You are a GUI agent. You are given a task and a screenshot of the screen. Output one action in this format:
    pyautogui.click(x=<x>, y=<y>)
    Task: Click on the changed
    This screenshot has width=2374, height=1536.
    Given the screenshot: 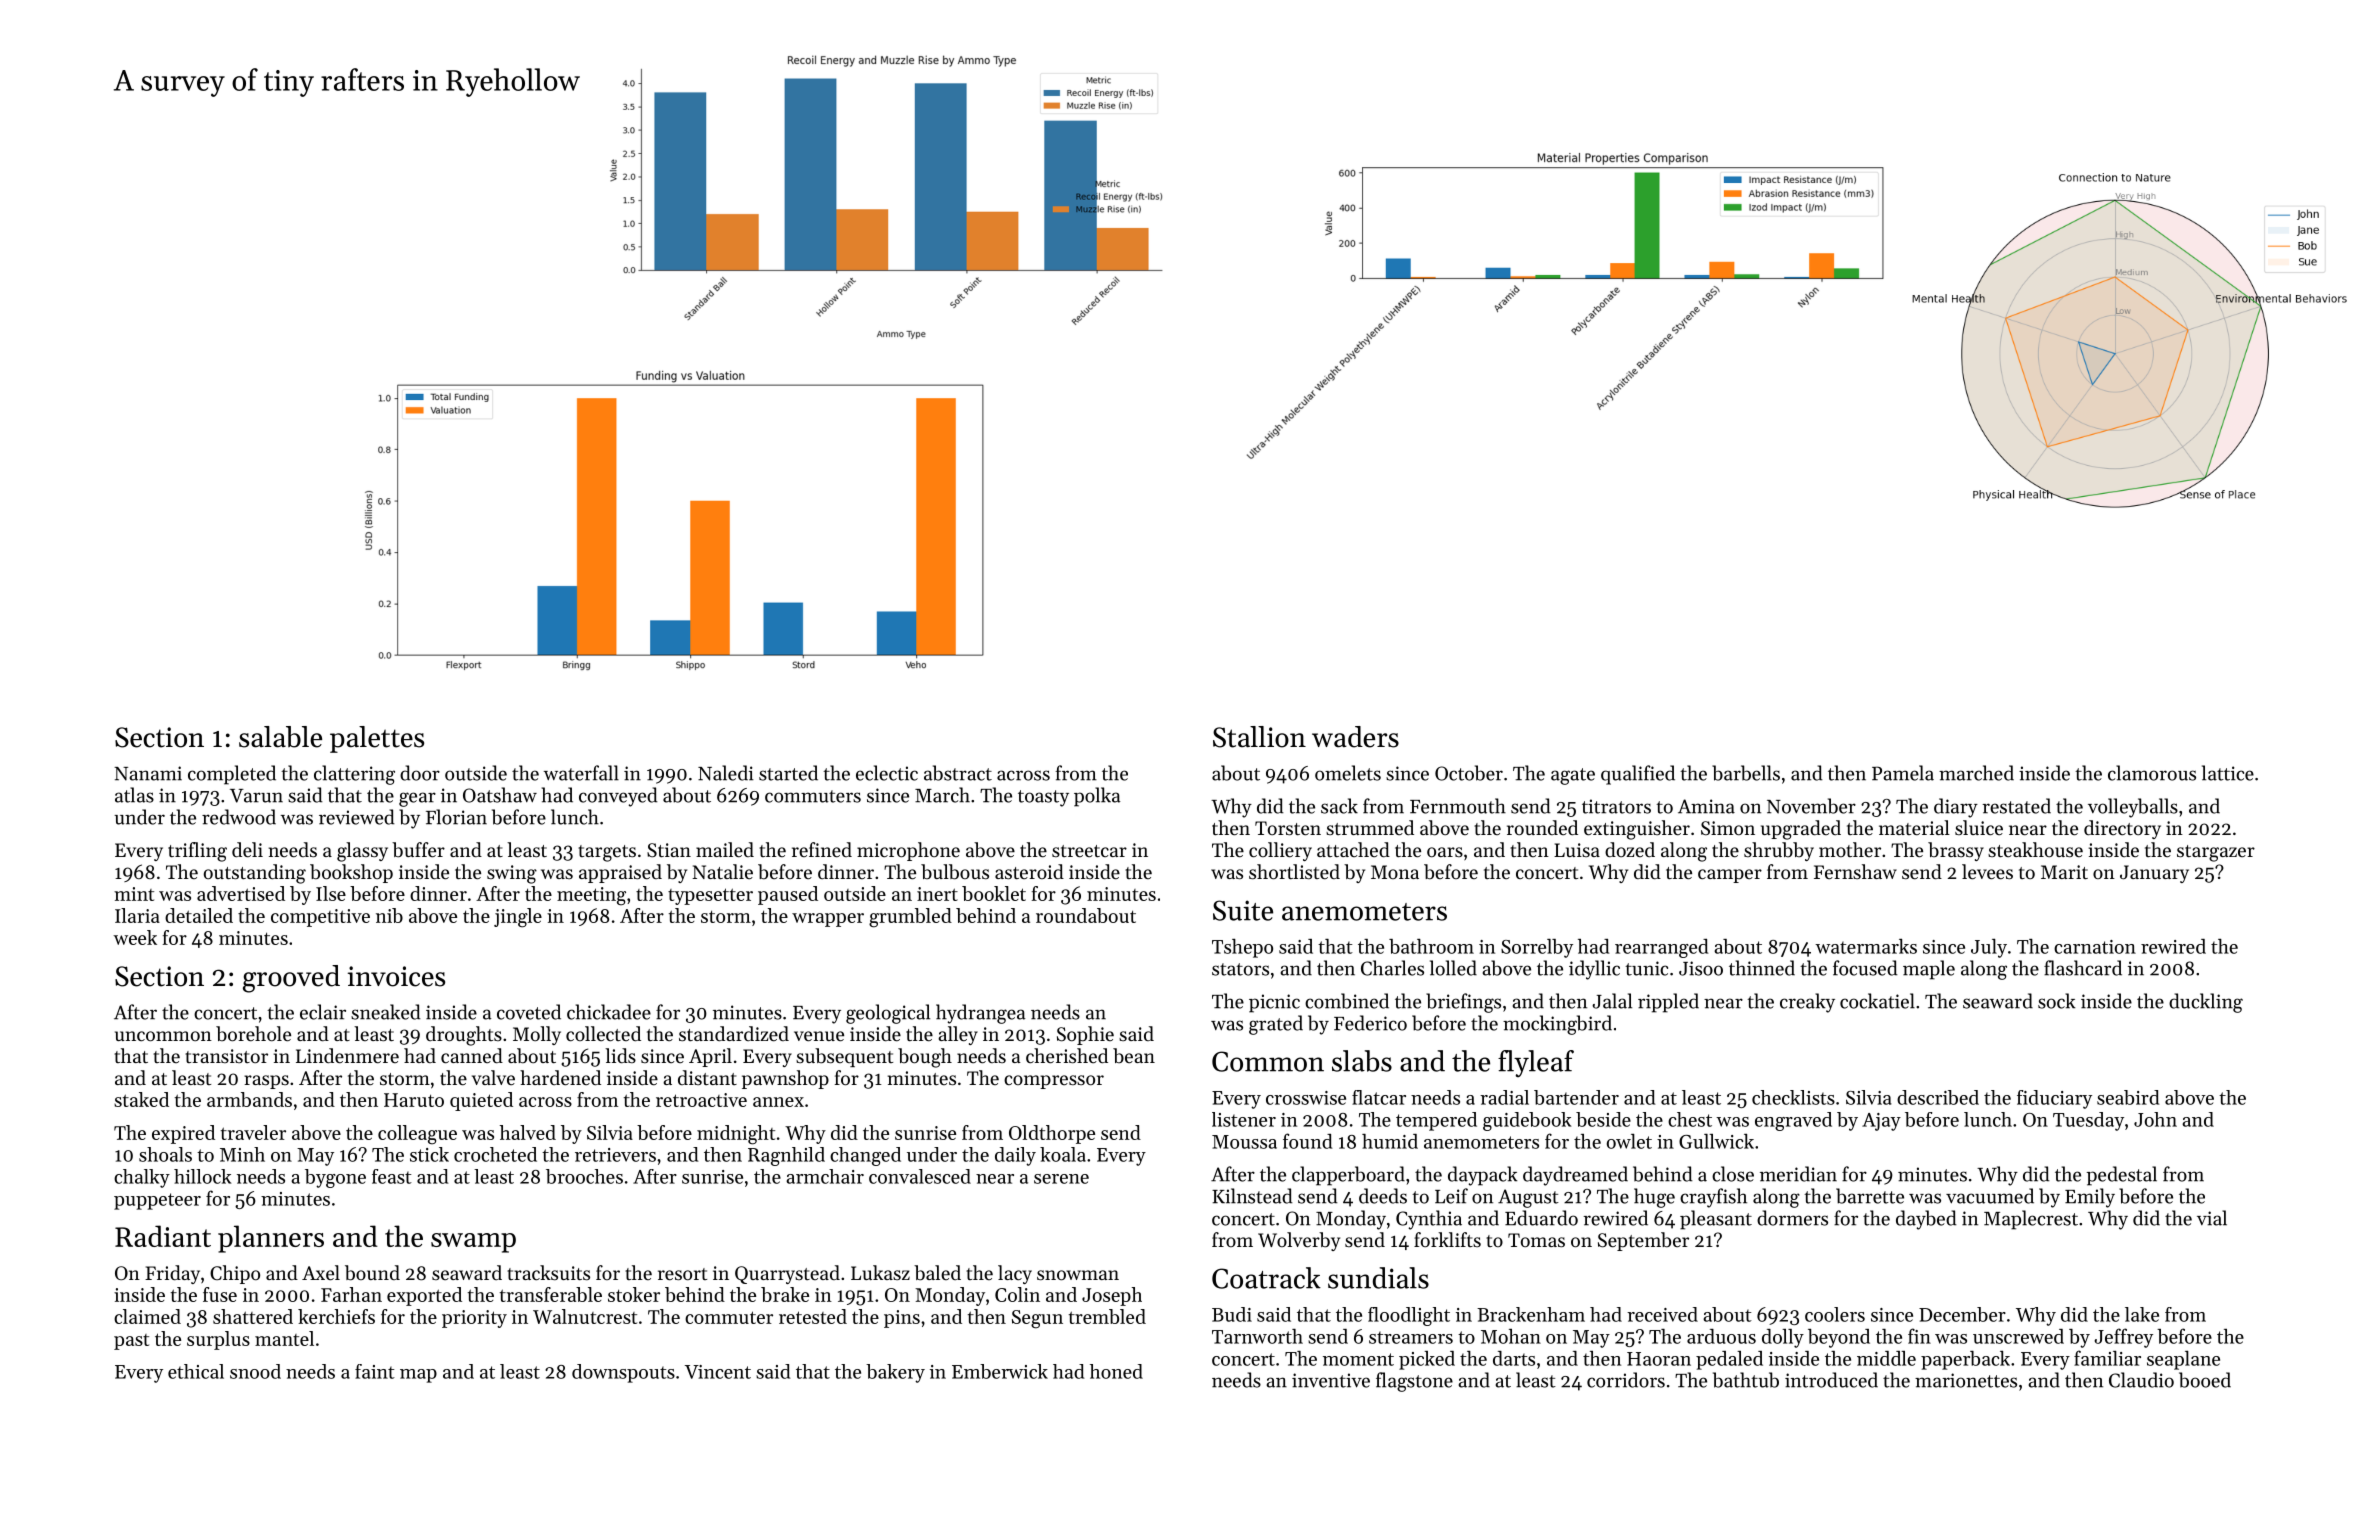 What is the action you would take?
    pyautogui.click(x=865, y=1156)
